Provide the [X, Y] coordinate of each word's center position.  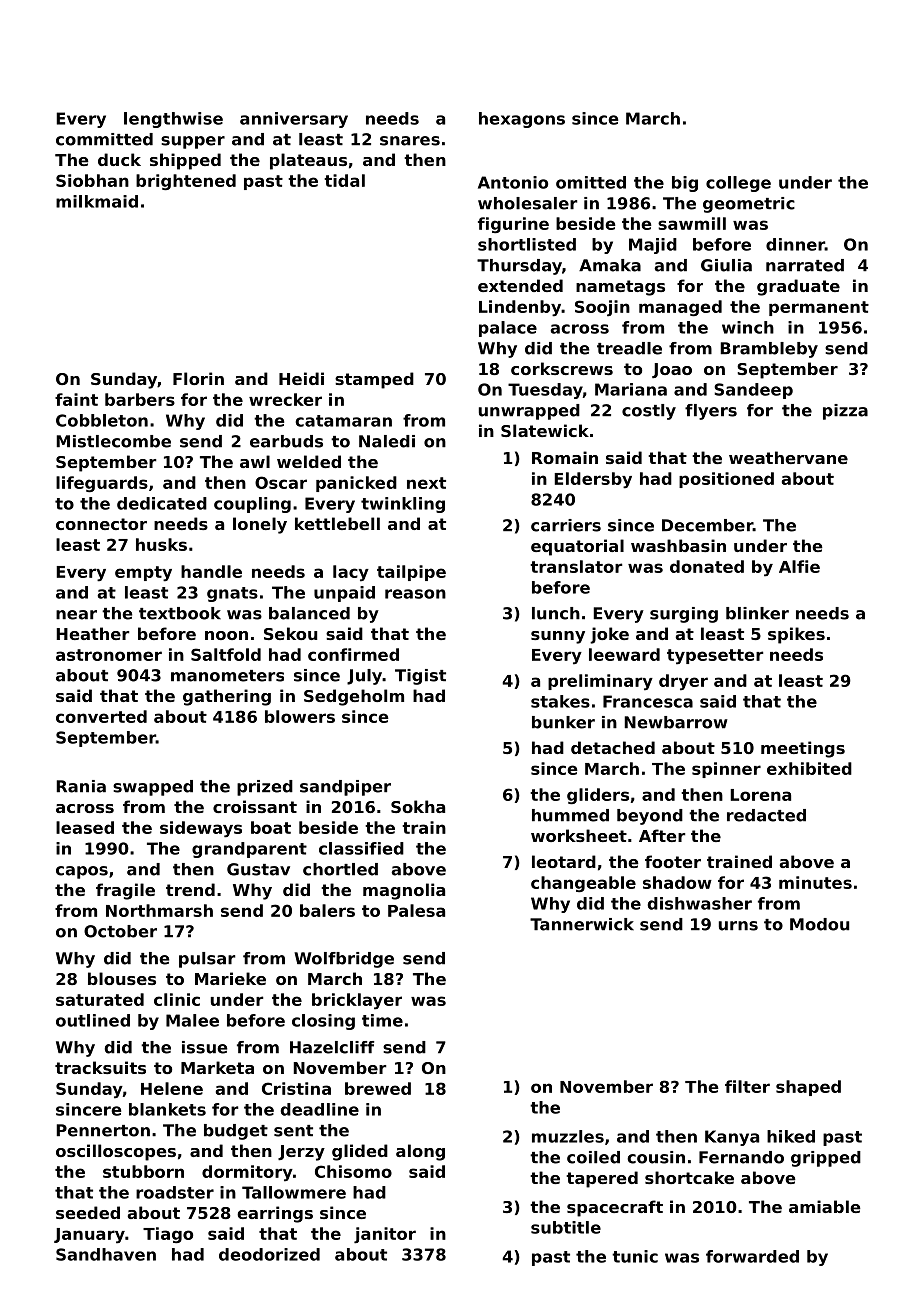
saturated [100, 999]
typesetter [715, 657]
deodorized [269, 1254]
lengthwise [173, 120]
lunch [556, 613]
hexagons [522, 120]
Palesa [416, 910]
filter [747, 1086]
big [685, 184]
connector [101, 524]
